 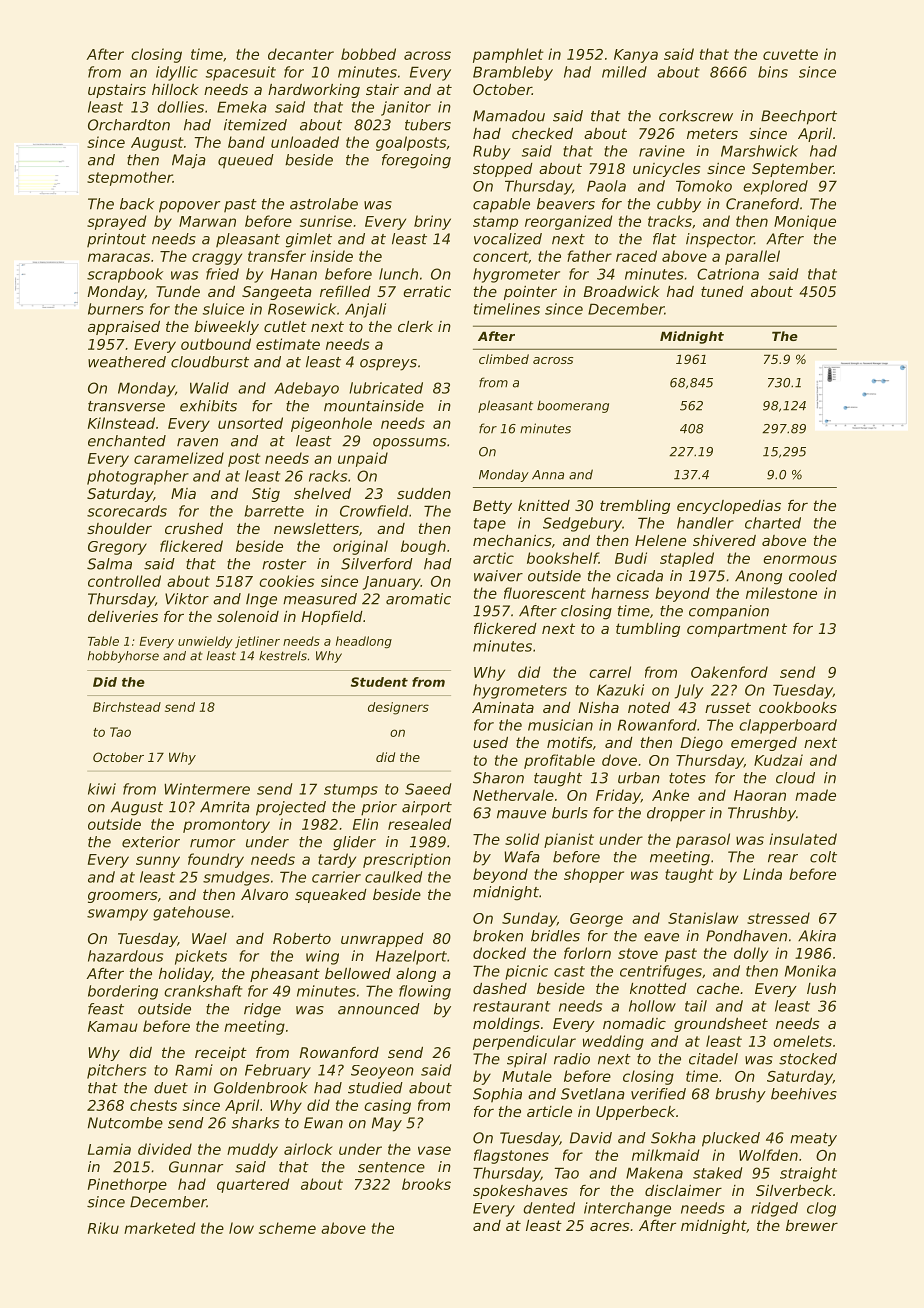 I want to click on Emeka, so click(x=242, y=107).
